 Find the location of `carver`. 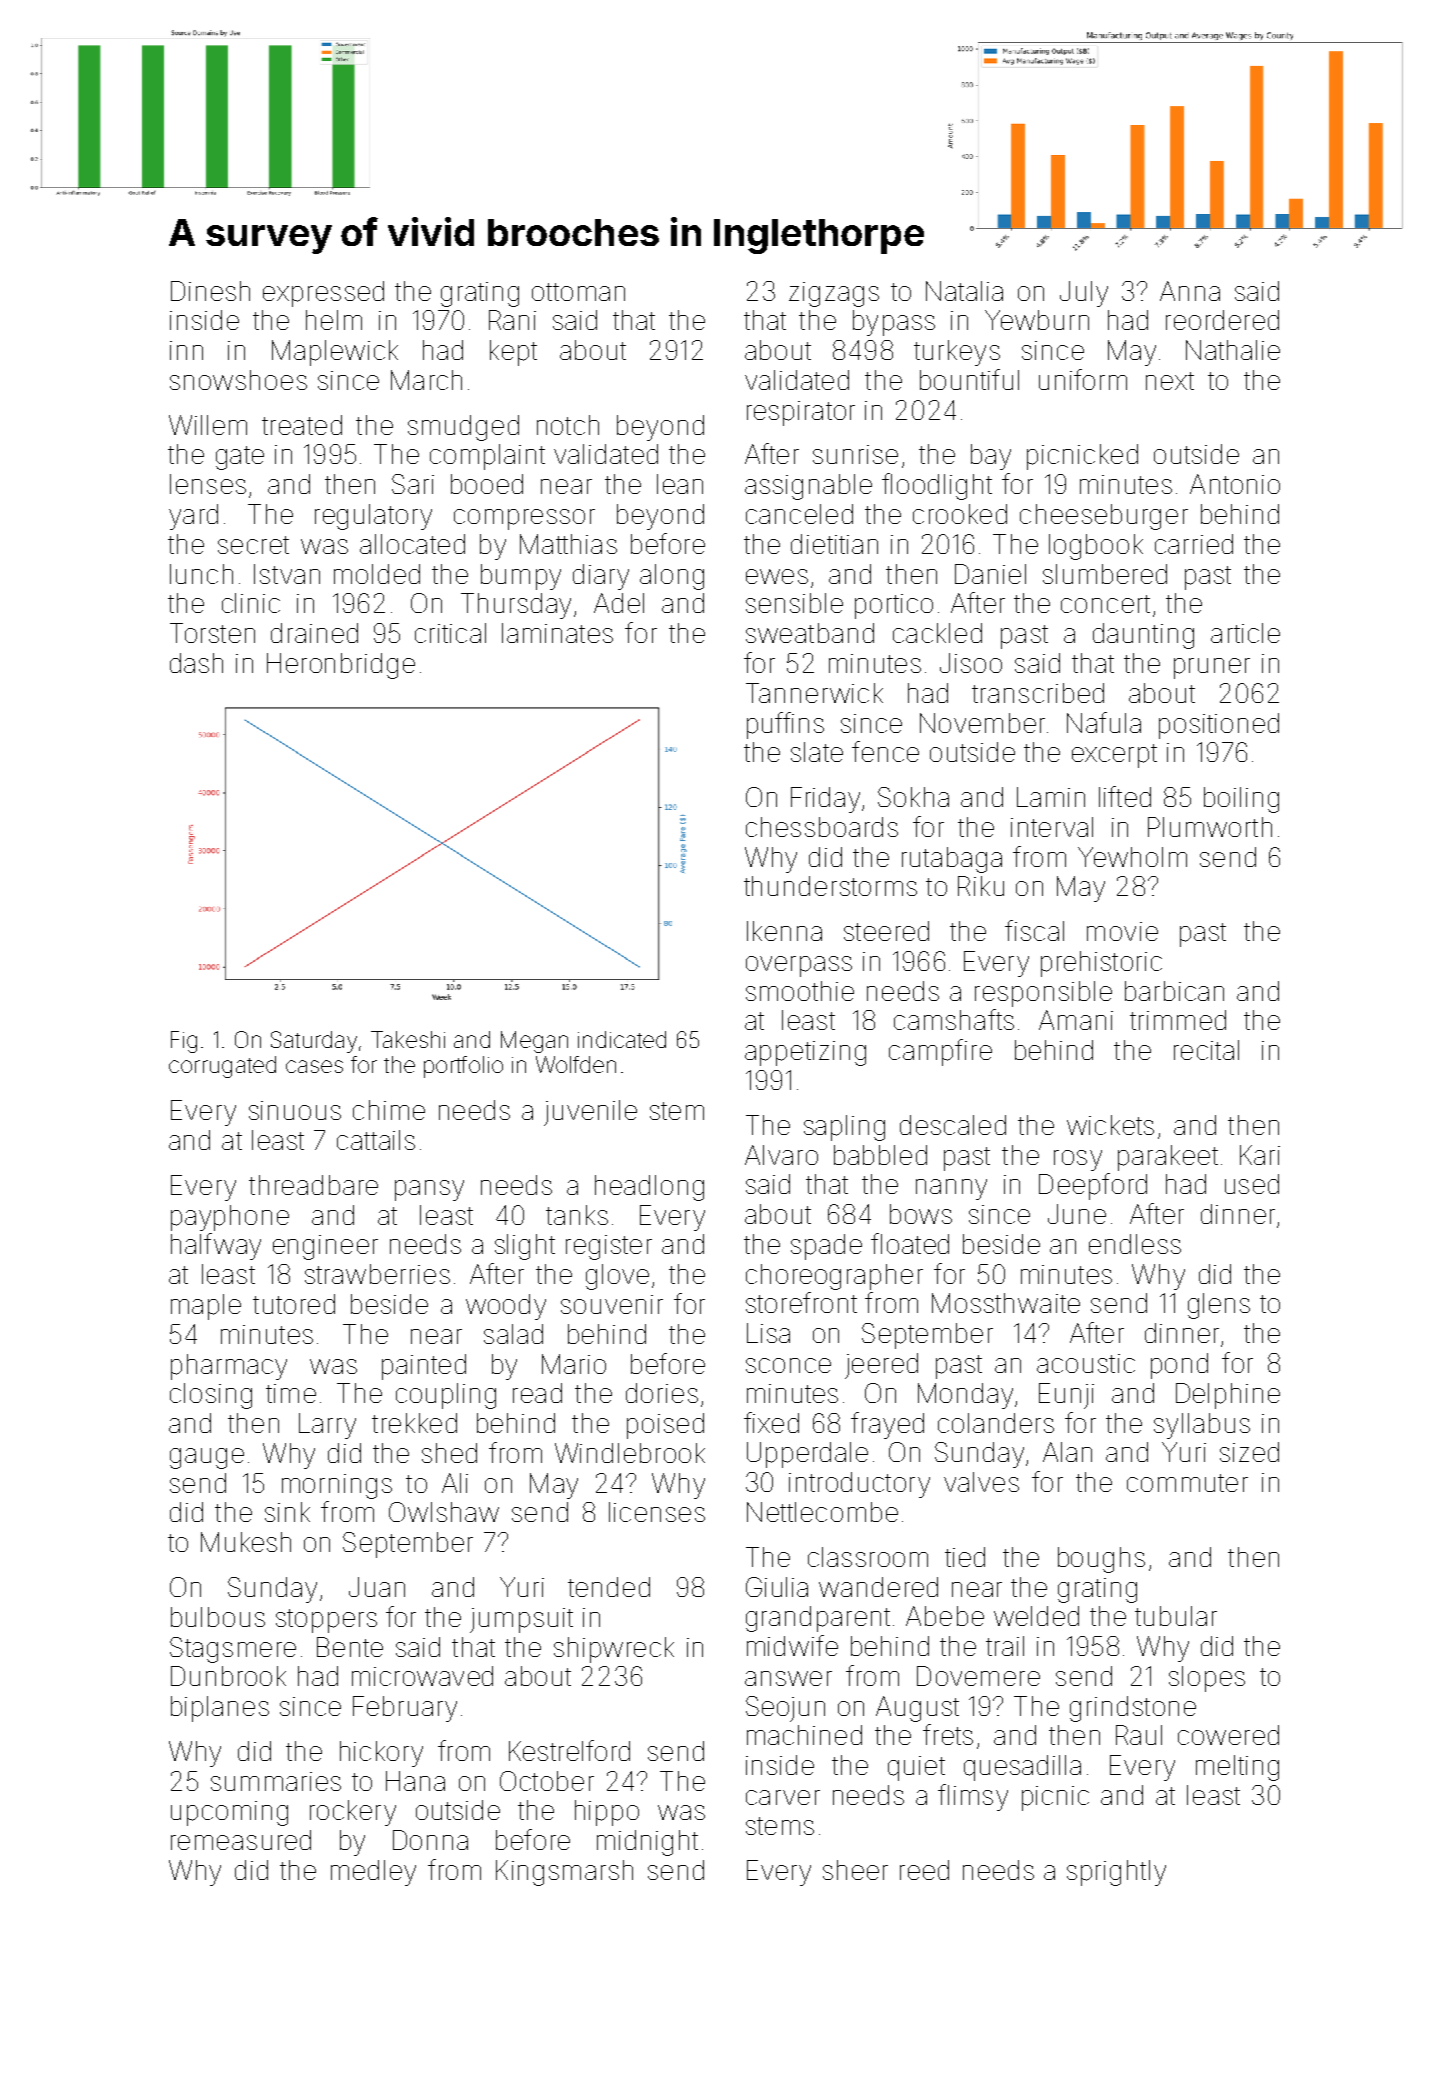

carver is located at coordinates (783, 1797).
